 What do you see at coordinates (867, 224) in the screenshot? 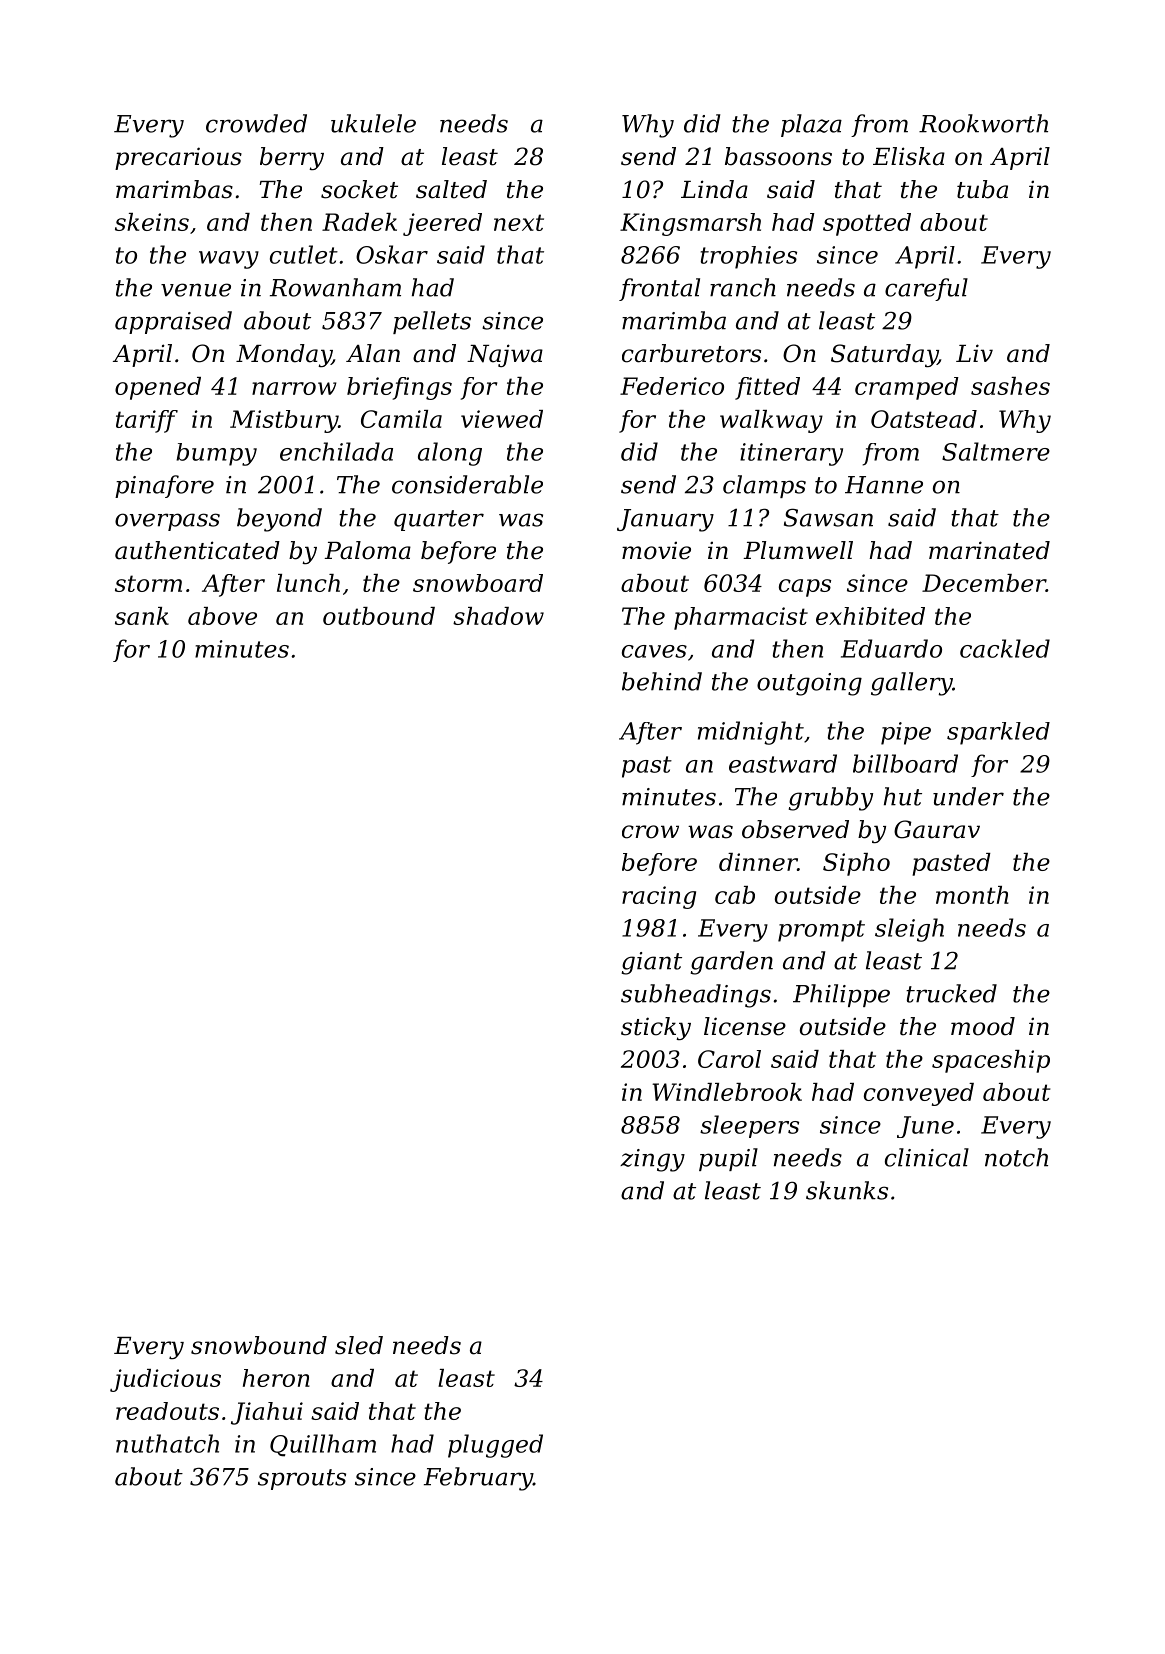
I see `spotted` at bounding box center [867, 224].
